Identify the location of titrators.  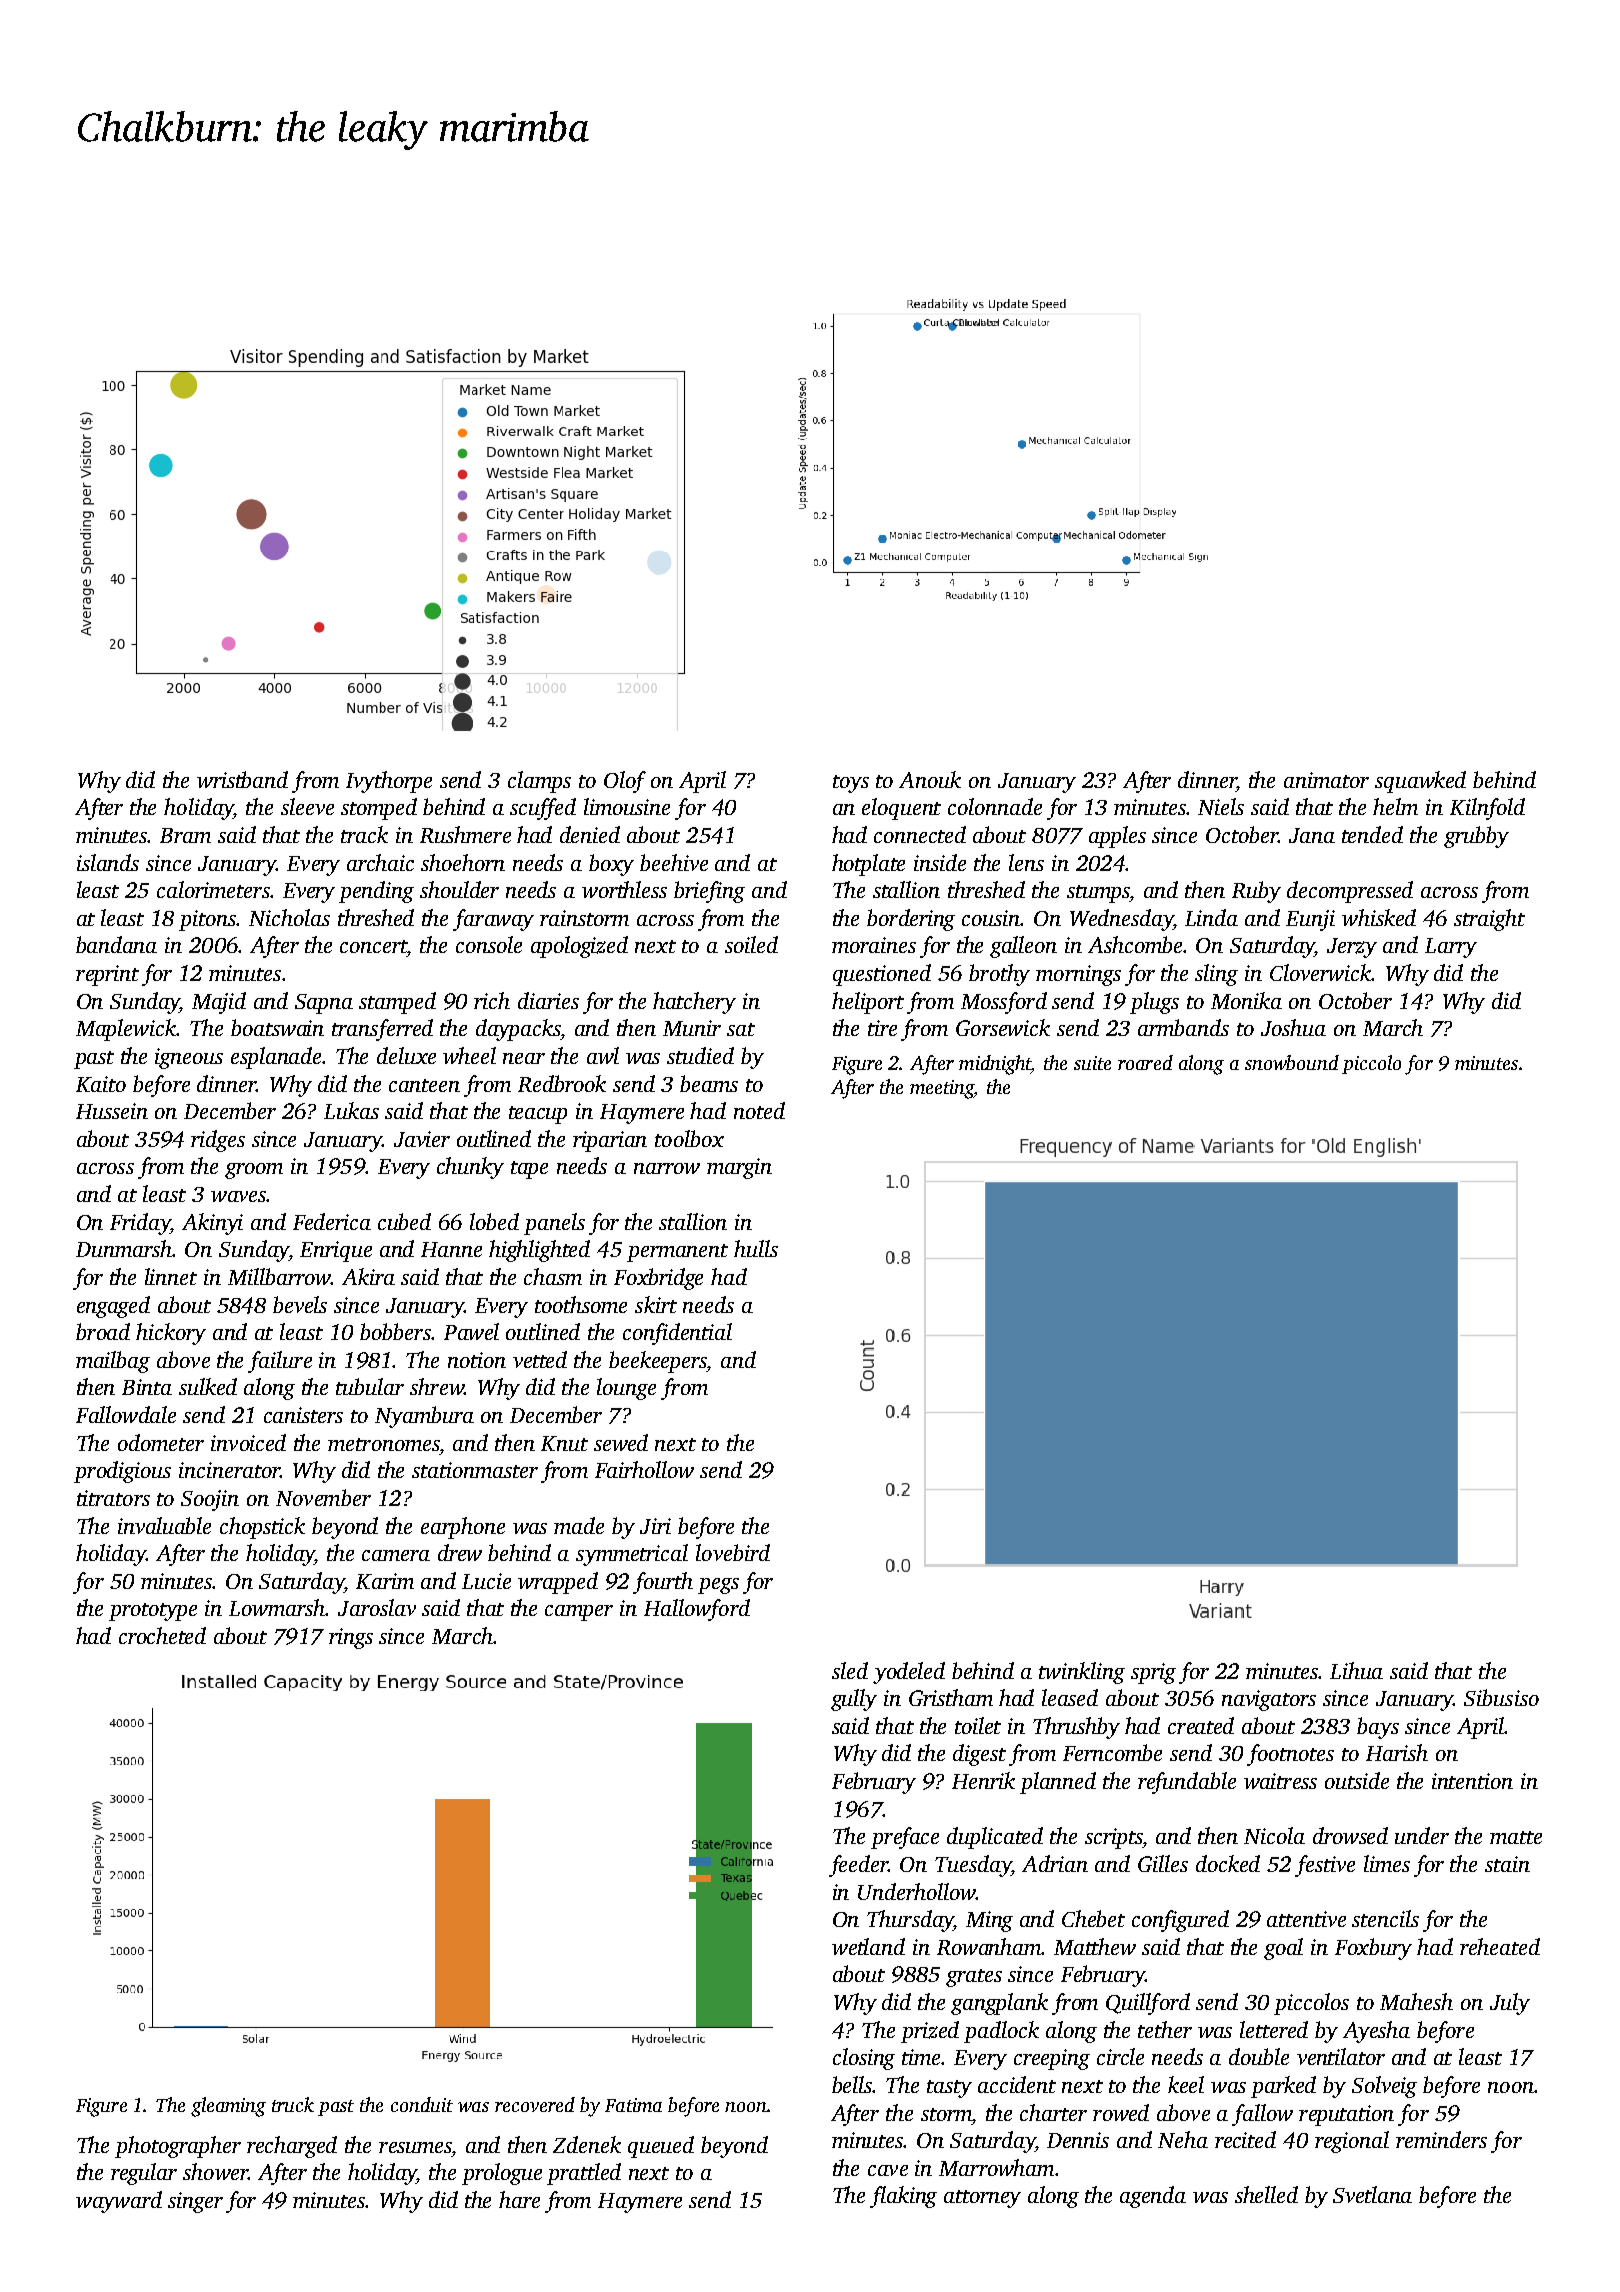
(113, 1498).
